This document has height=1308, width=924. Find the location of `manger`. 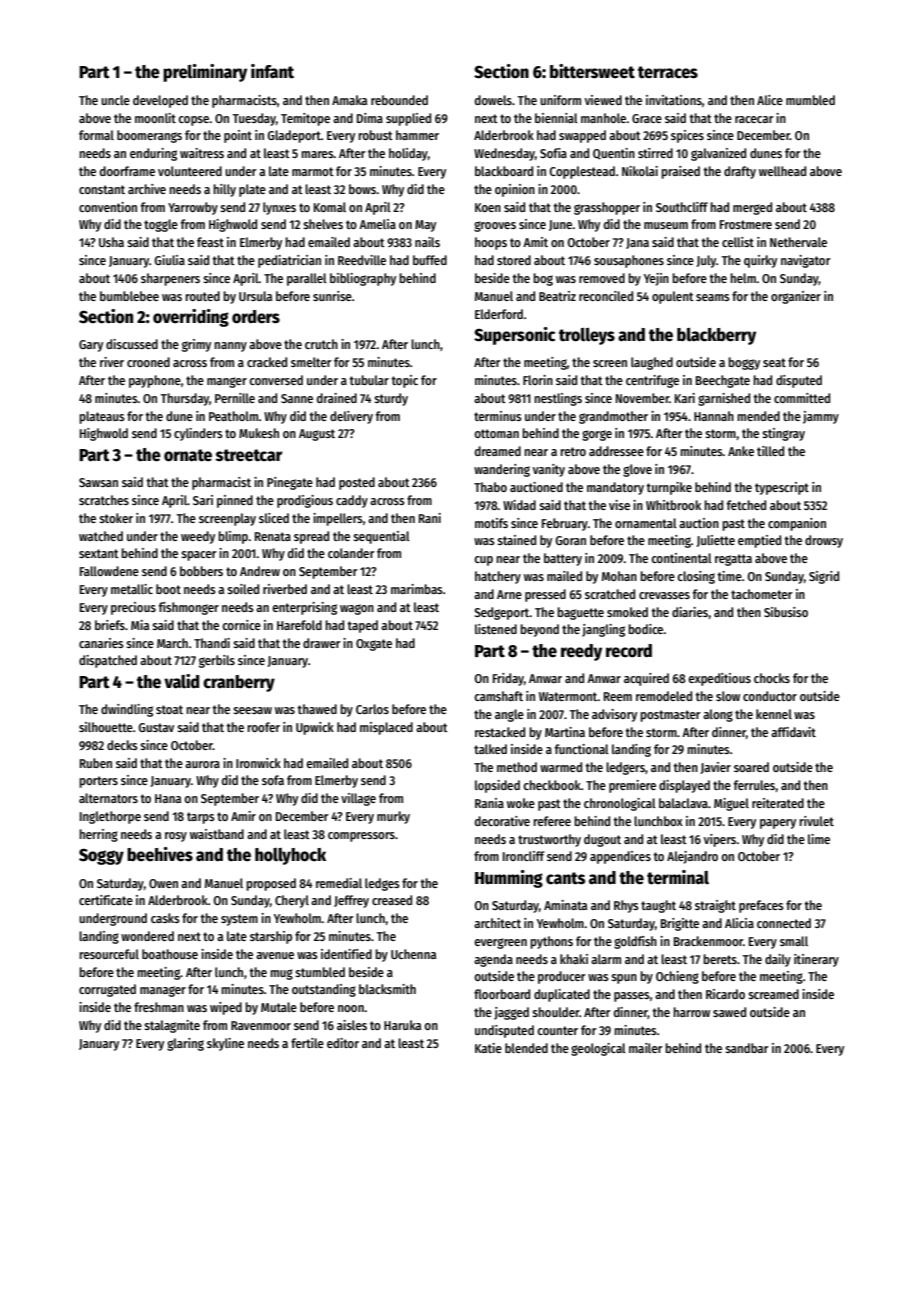

manger is located at coordinates (227, 382).
